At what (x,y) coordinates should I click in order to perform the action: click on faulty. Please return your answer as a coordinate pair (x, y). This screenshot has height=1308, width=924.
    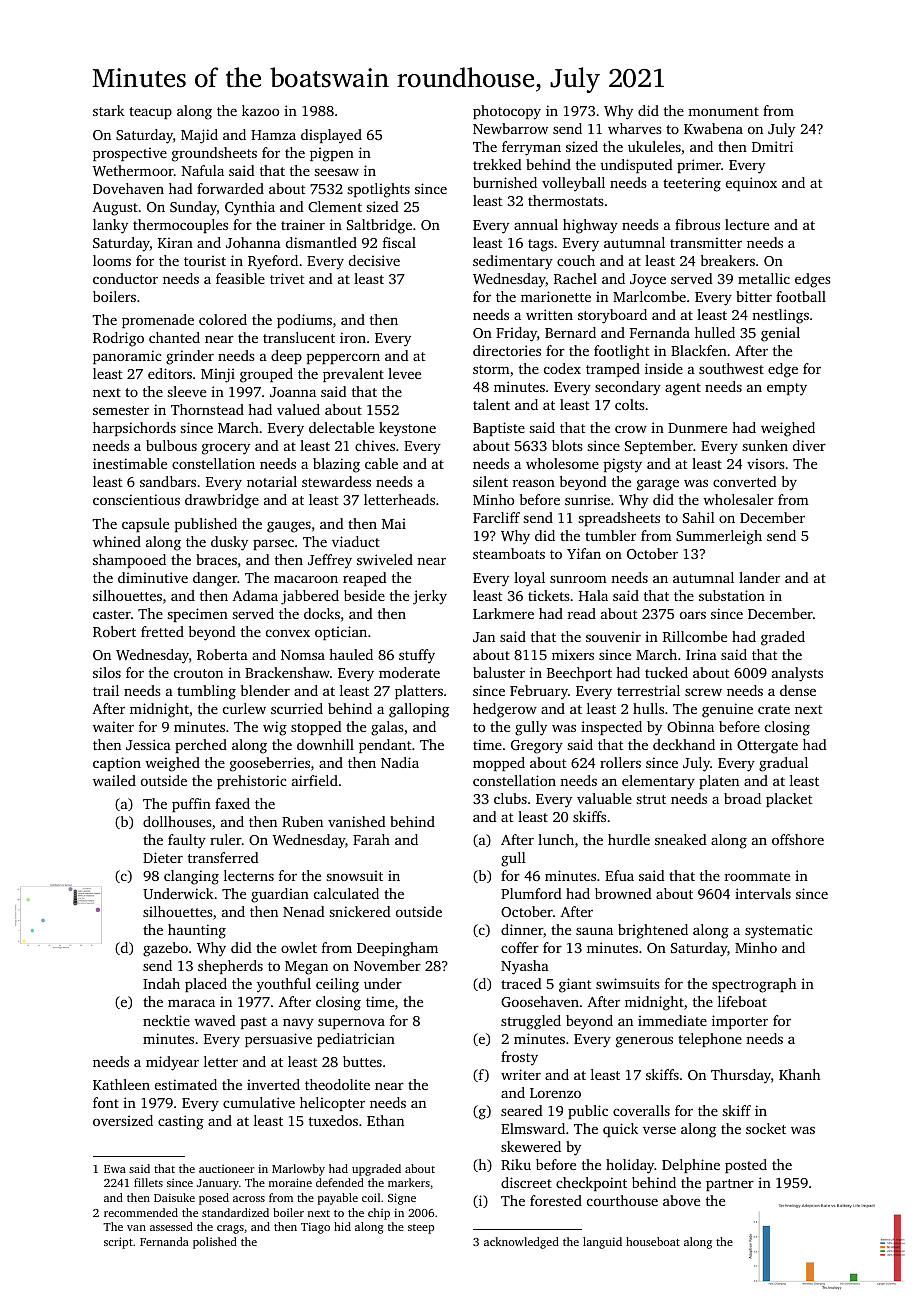
    Looking at the image, I should click on (187, 841).
